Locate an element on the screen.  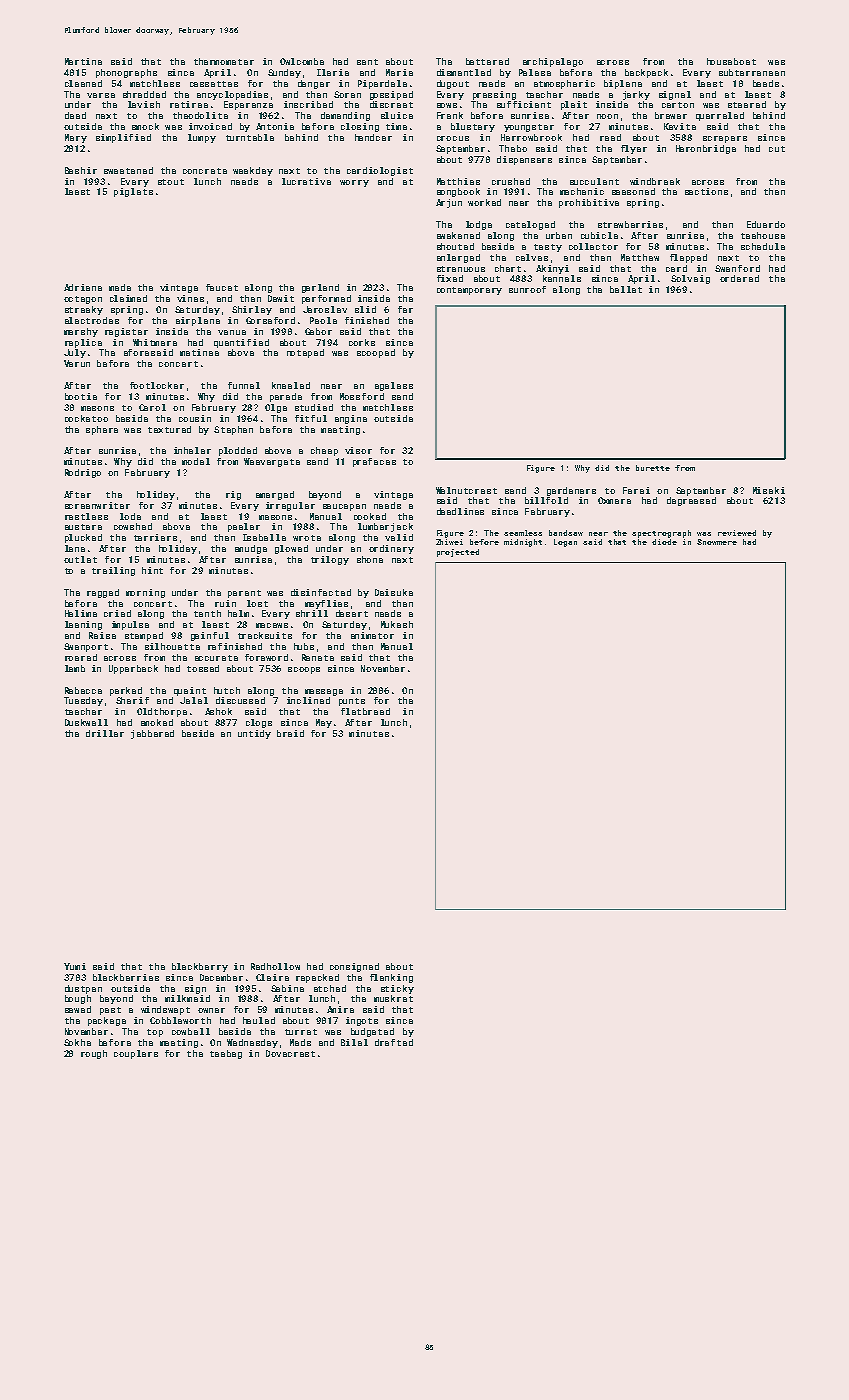
schedule is located at coordinates (763, 246).
